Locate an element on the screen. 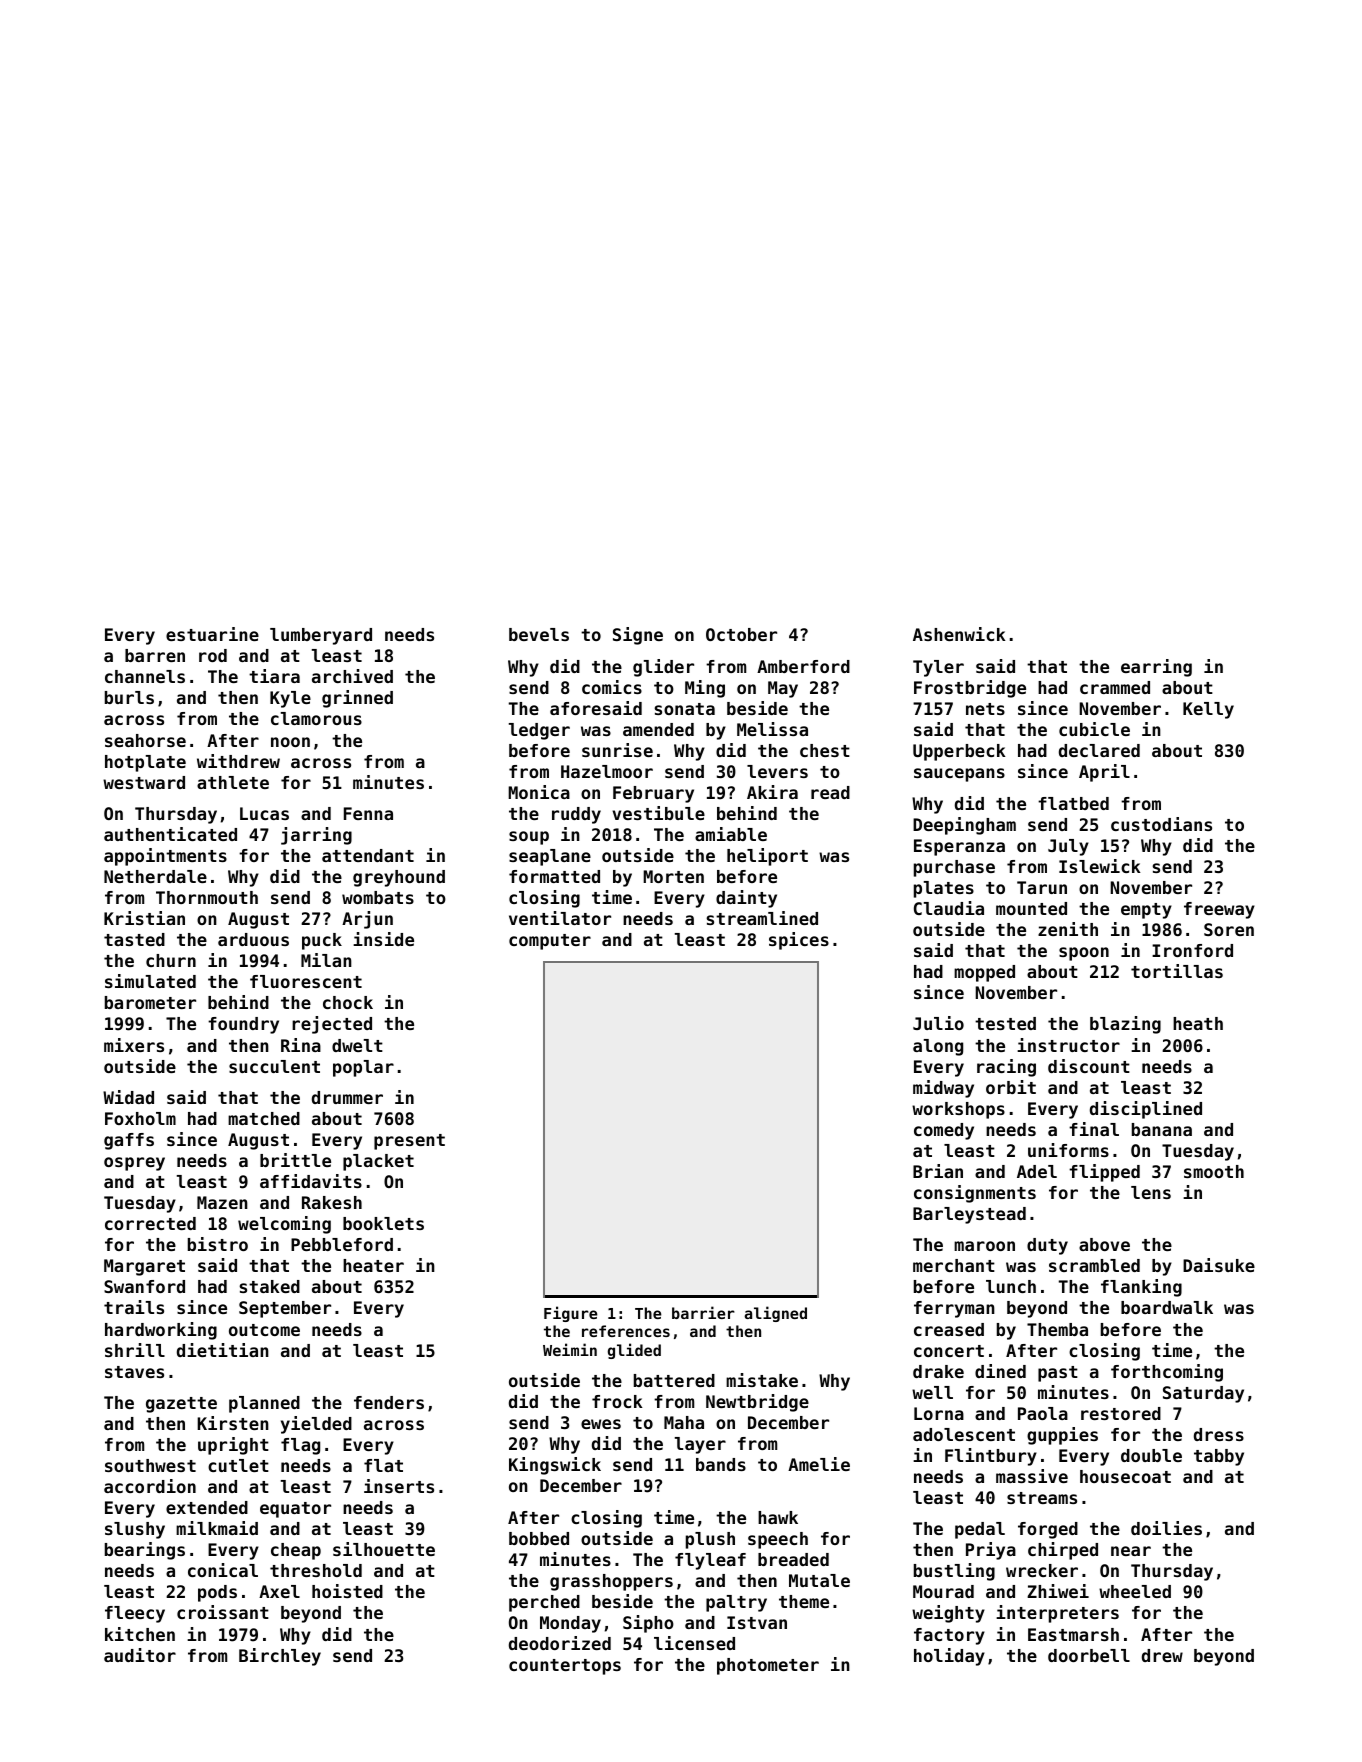 The image size is (1362, 1762). amiable is located at coordinates (731, 834).
